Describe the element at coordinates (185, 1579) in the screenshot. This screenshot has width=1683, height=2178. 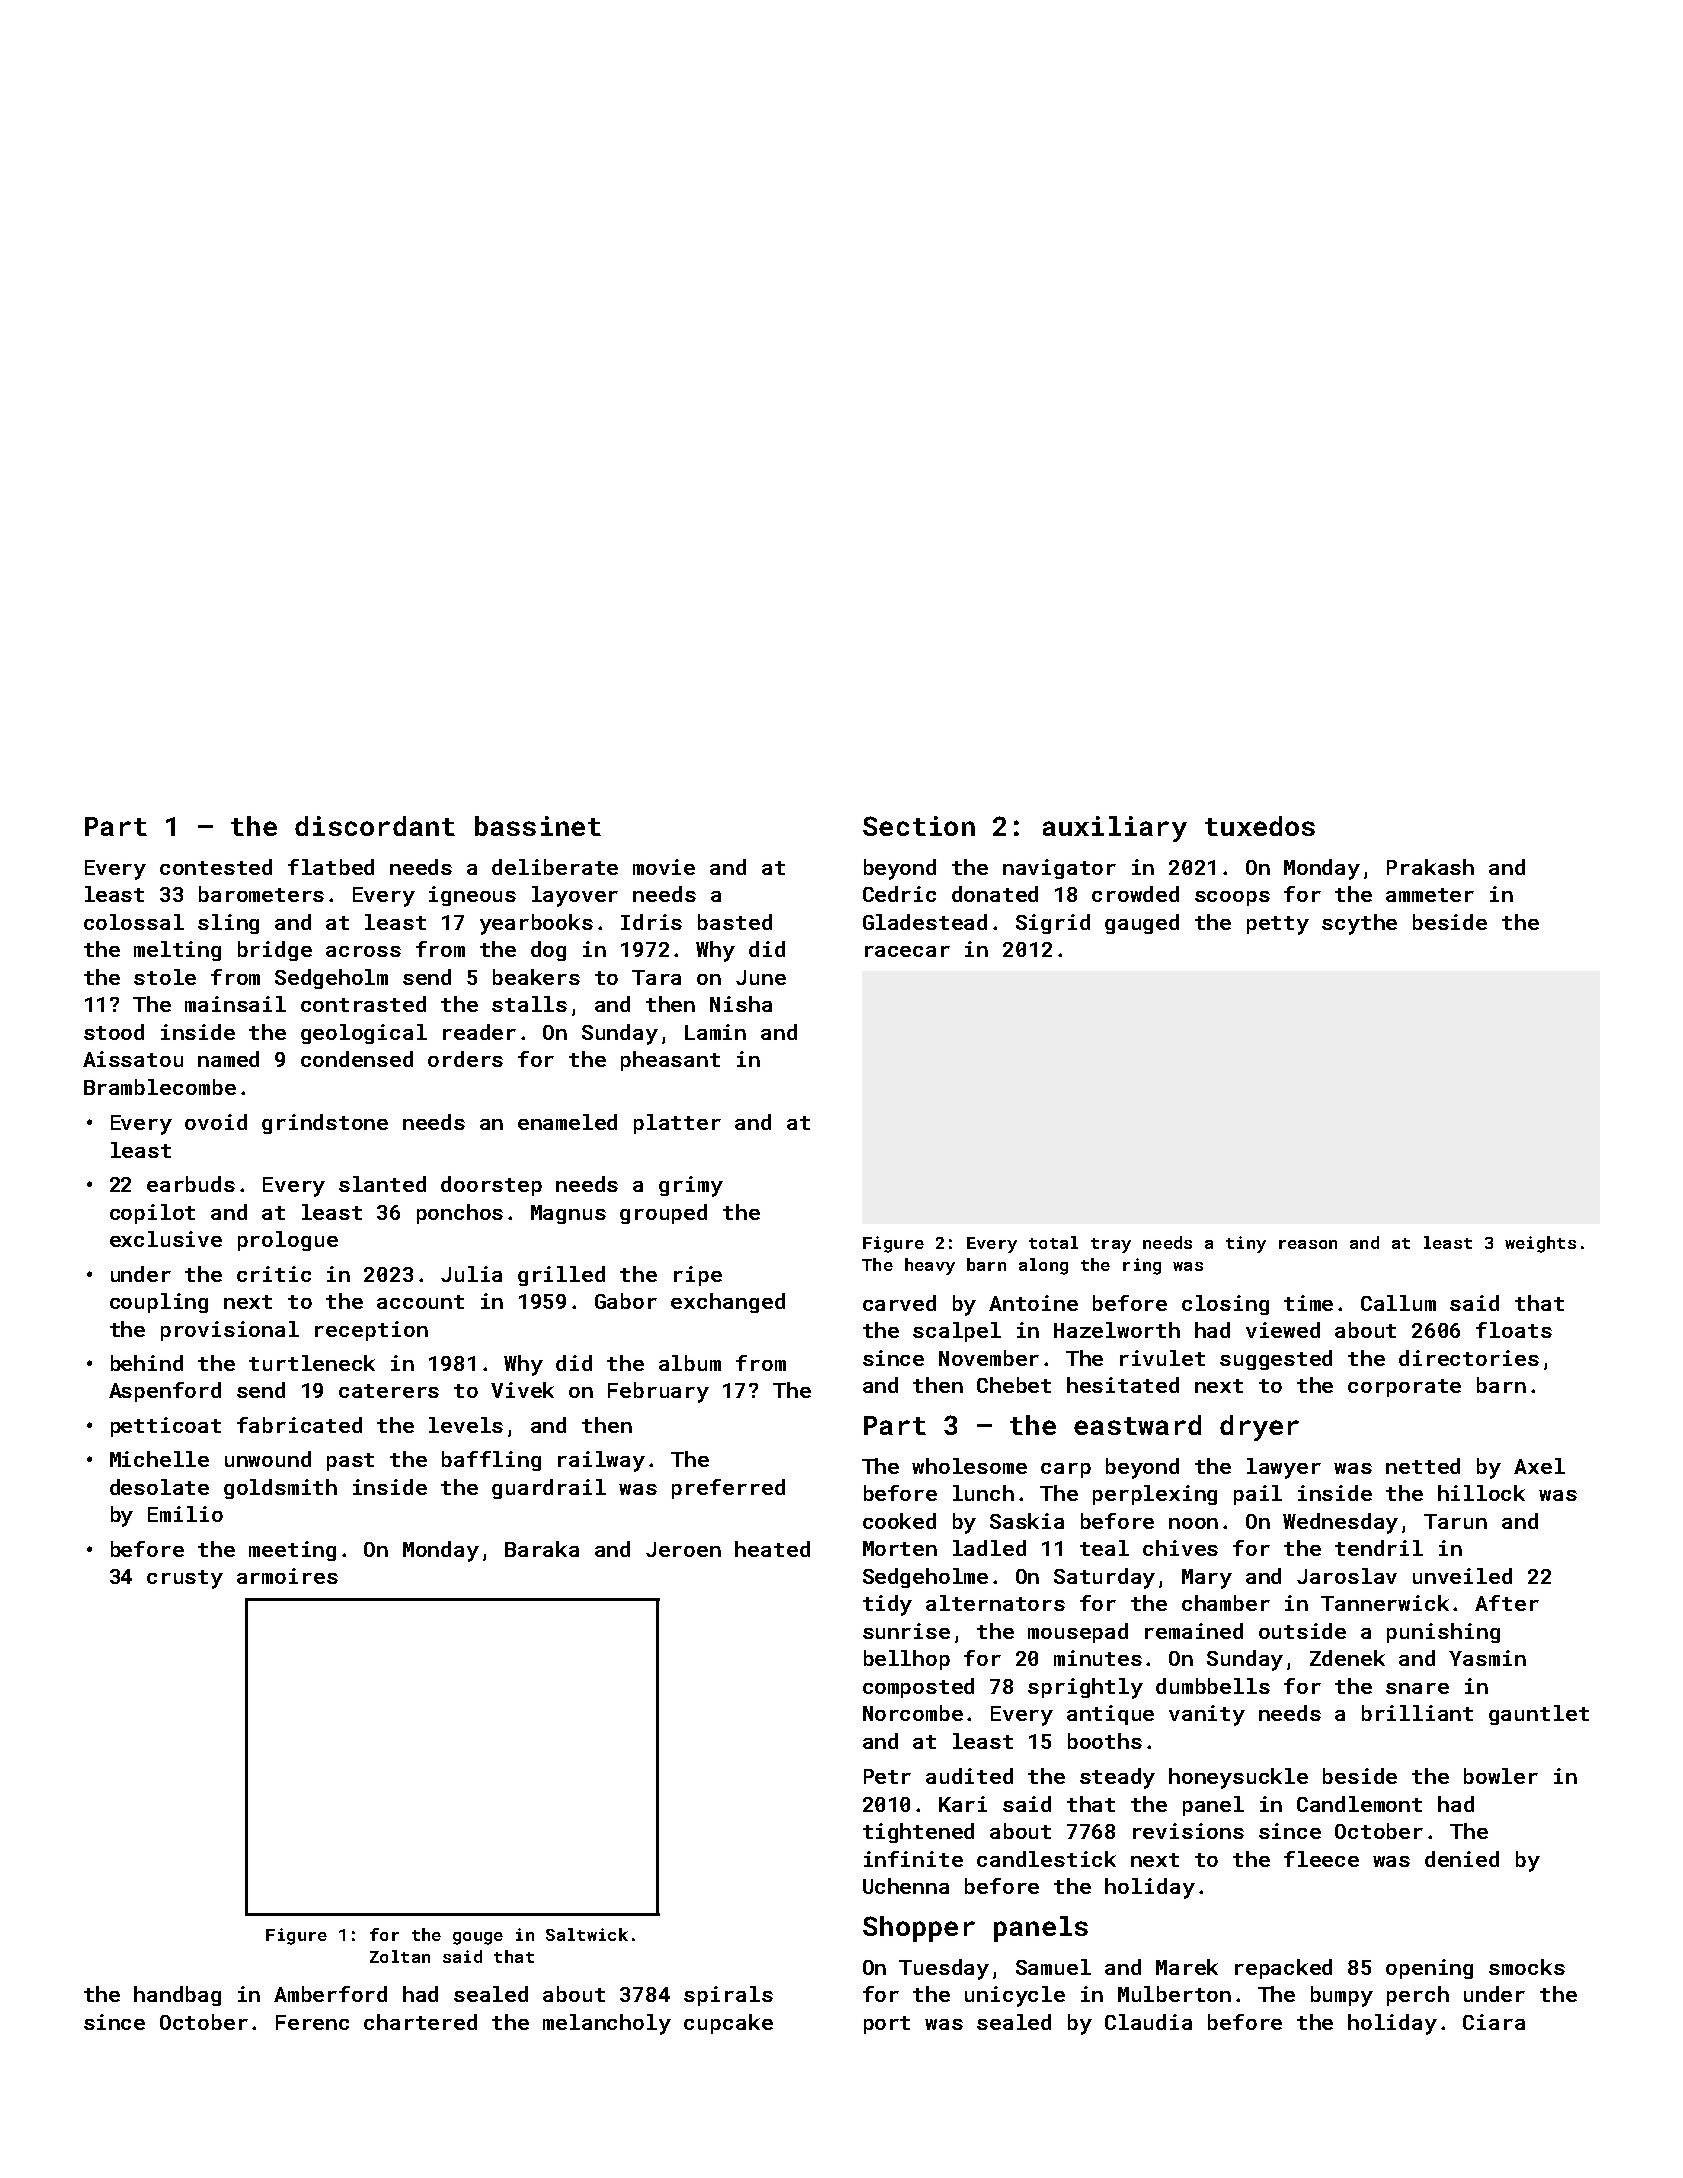
I see `crusty` at that location.
